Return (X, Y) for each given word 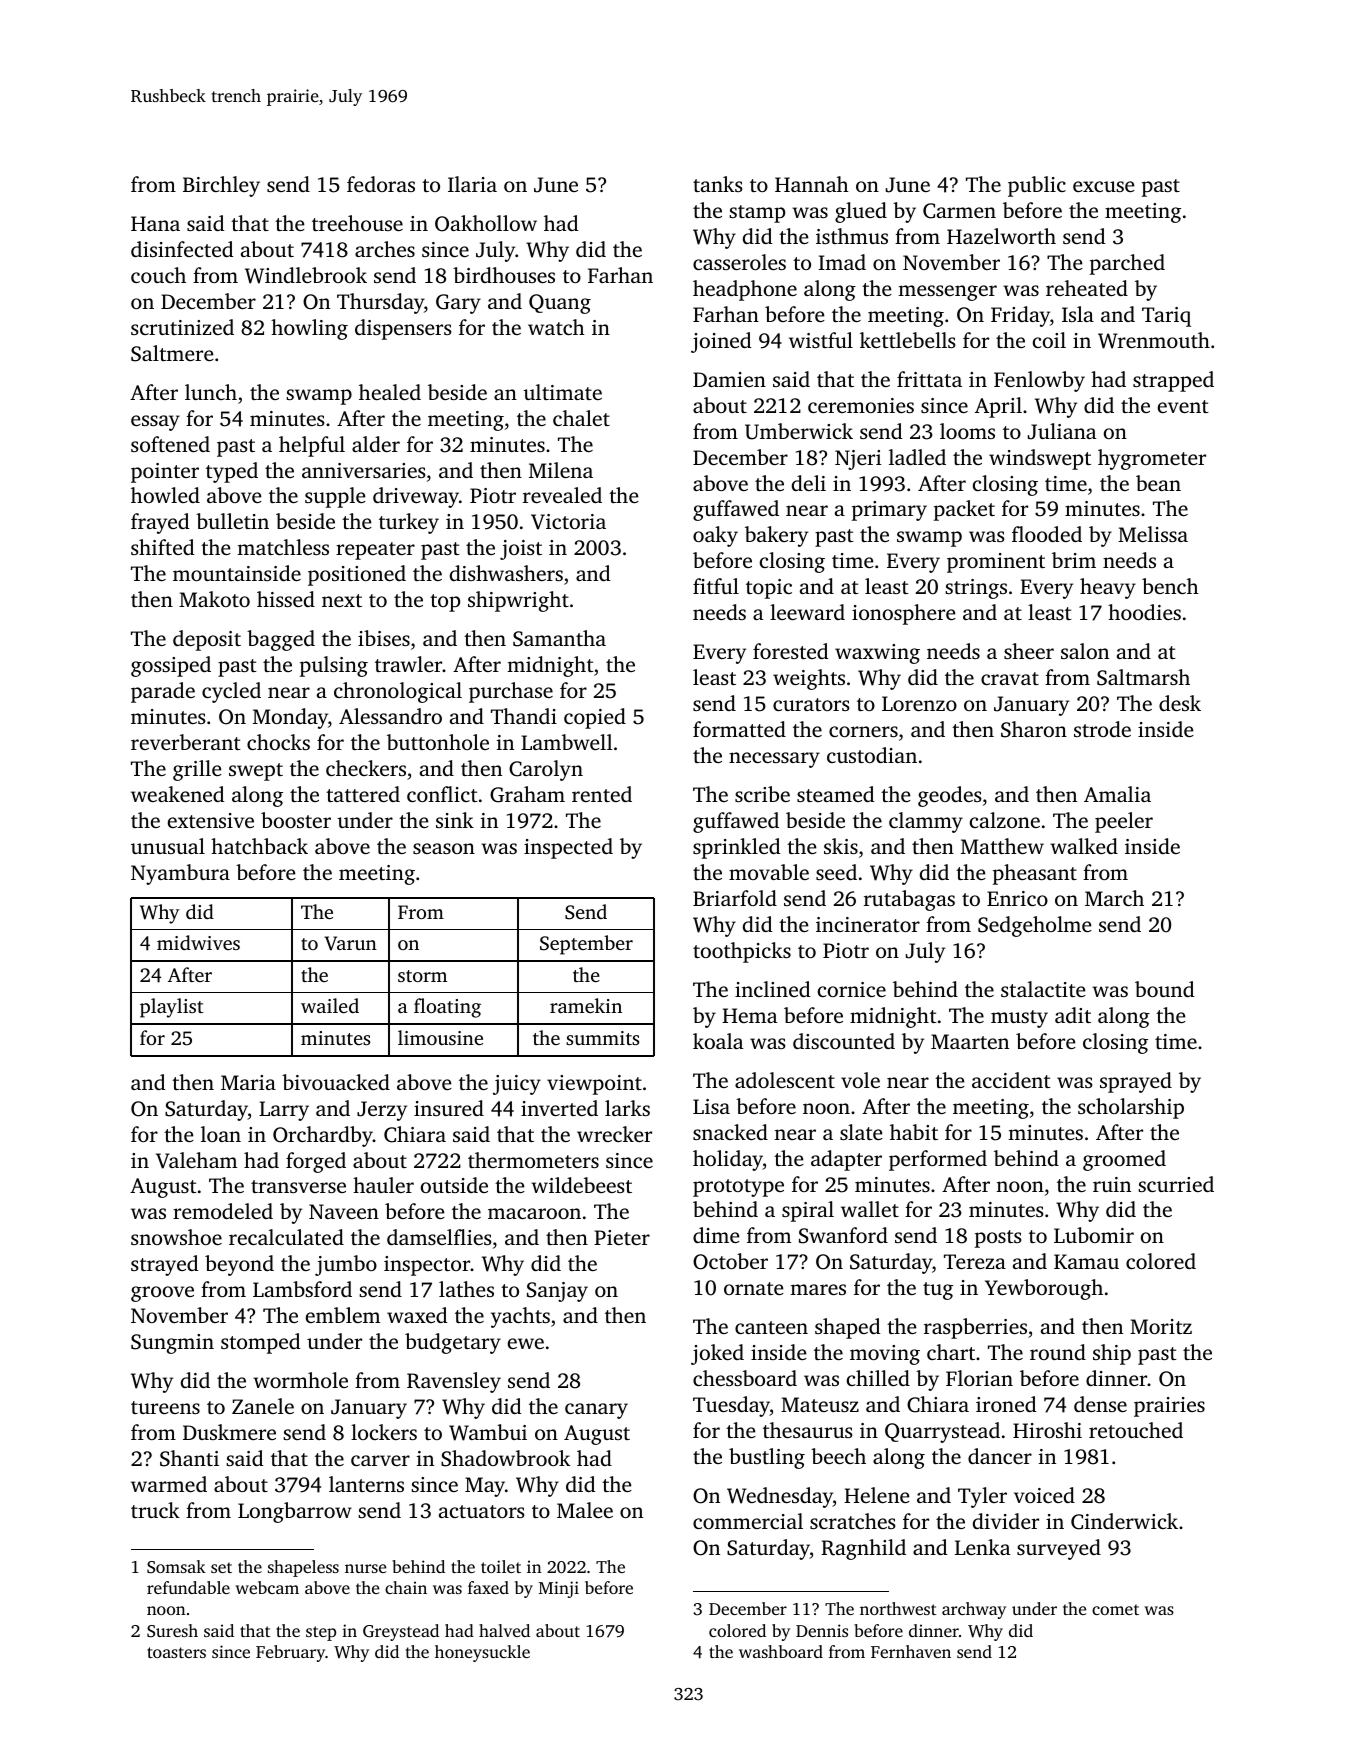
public (1037, 186)
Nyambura (180, 874)
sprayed (1136, 1082)
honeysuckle (482, 1653)
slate (861, 1132)
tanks (717, 184)
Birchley (221, 186)
